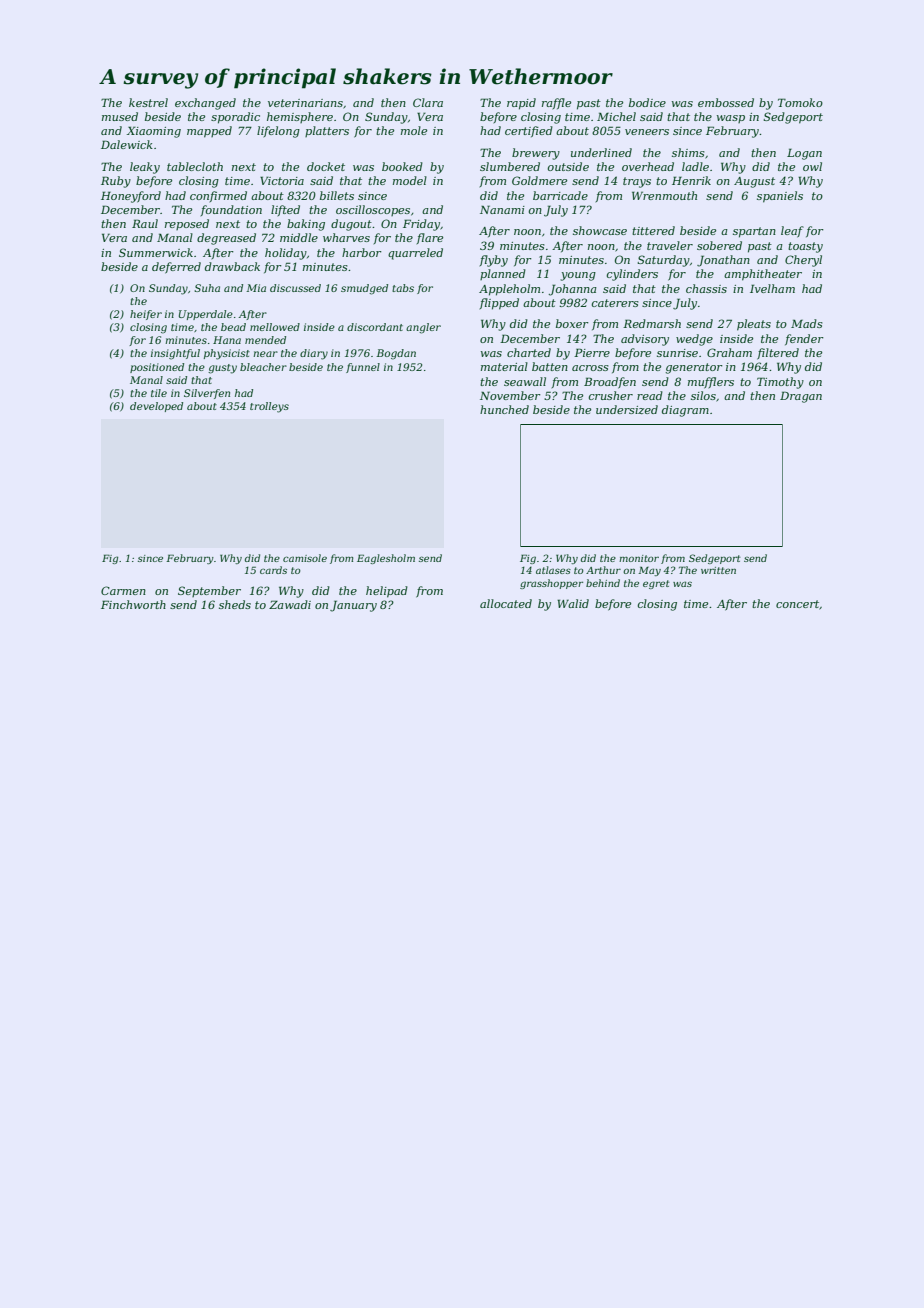 Image resolution: width=924 pixels, height=1308 pixels. I want to click on drawback, so click(232, 266).
